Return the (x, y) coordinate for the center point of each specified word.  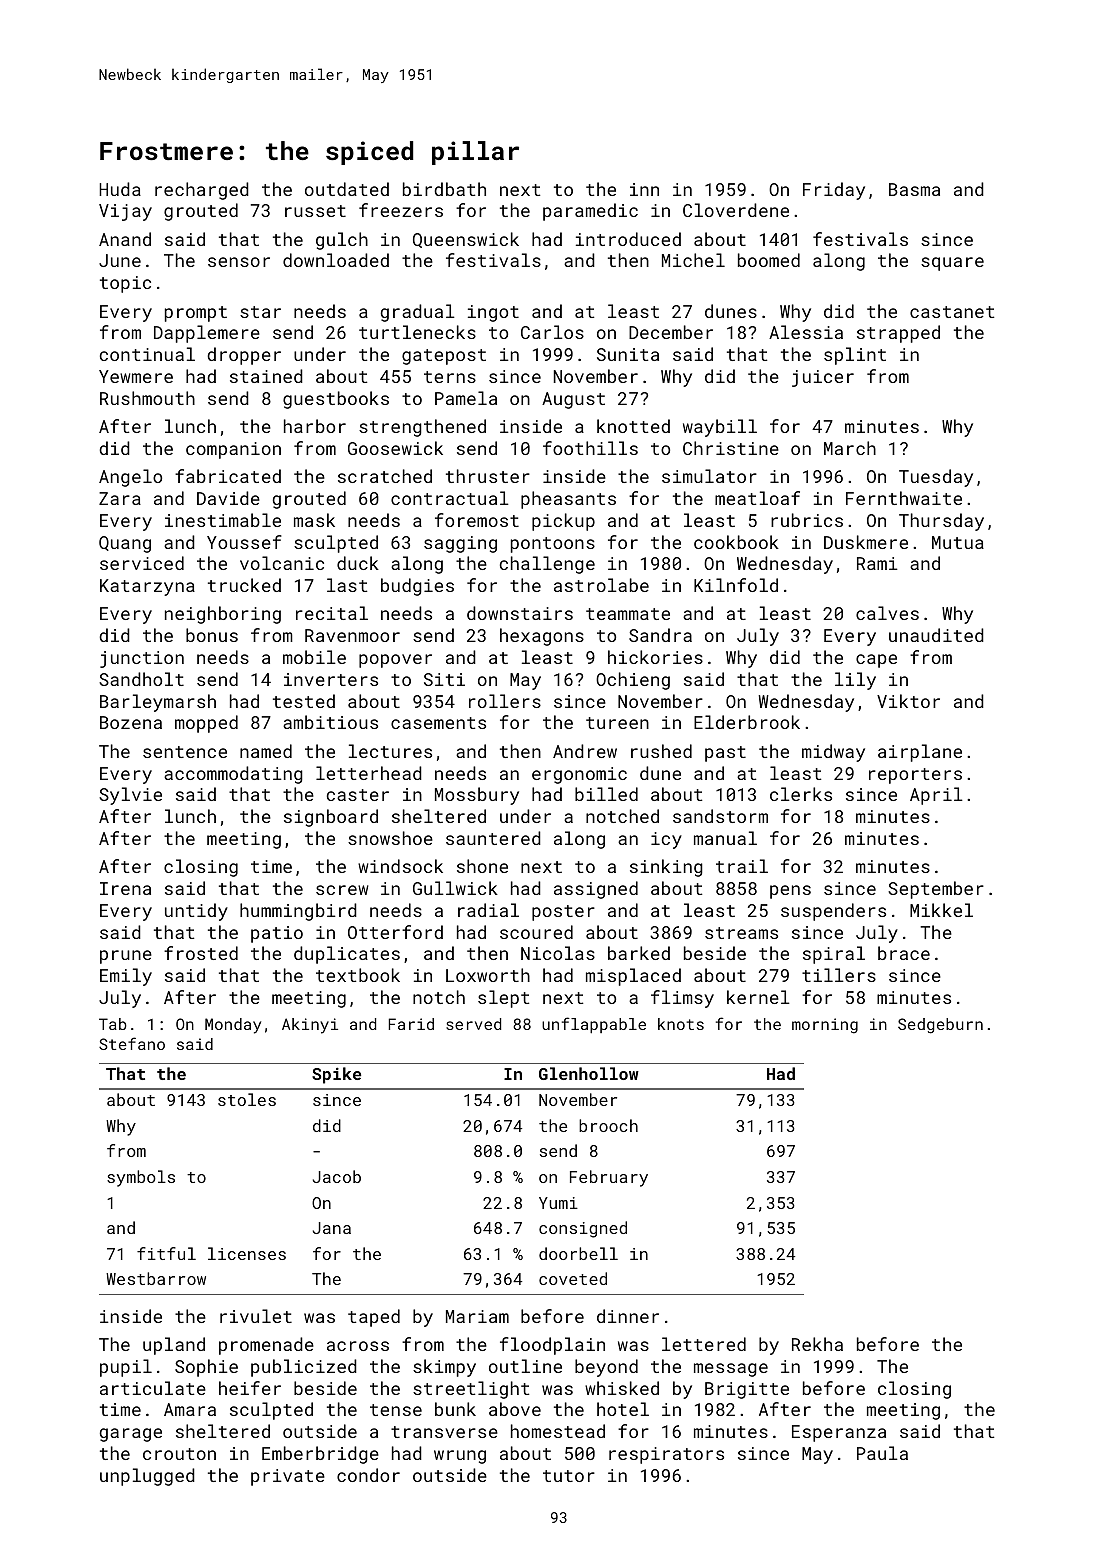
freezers (401, 210)
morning (825, 1026)
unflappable (594, 1025)
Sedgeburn (940, 1026)
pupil (126, 1368)
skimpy (444, 1368)
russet (315, 211)
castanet (952, 312)
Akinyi (310, 1026)
